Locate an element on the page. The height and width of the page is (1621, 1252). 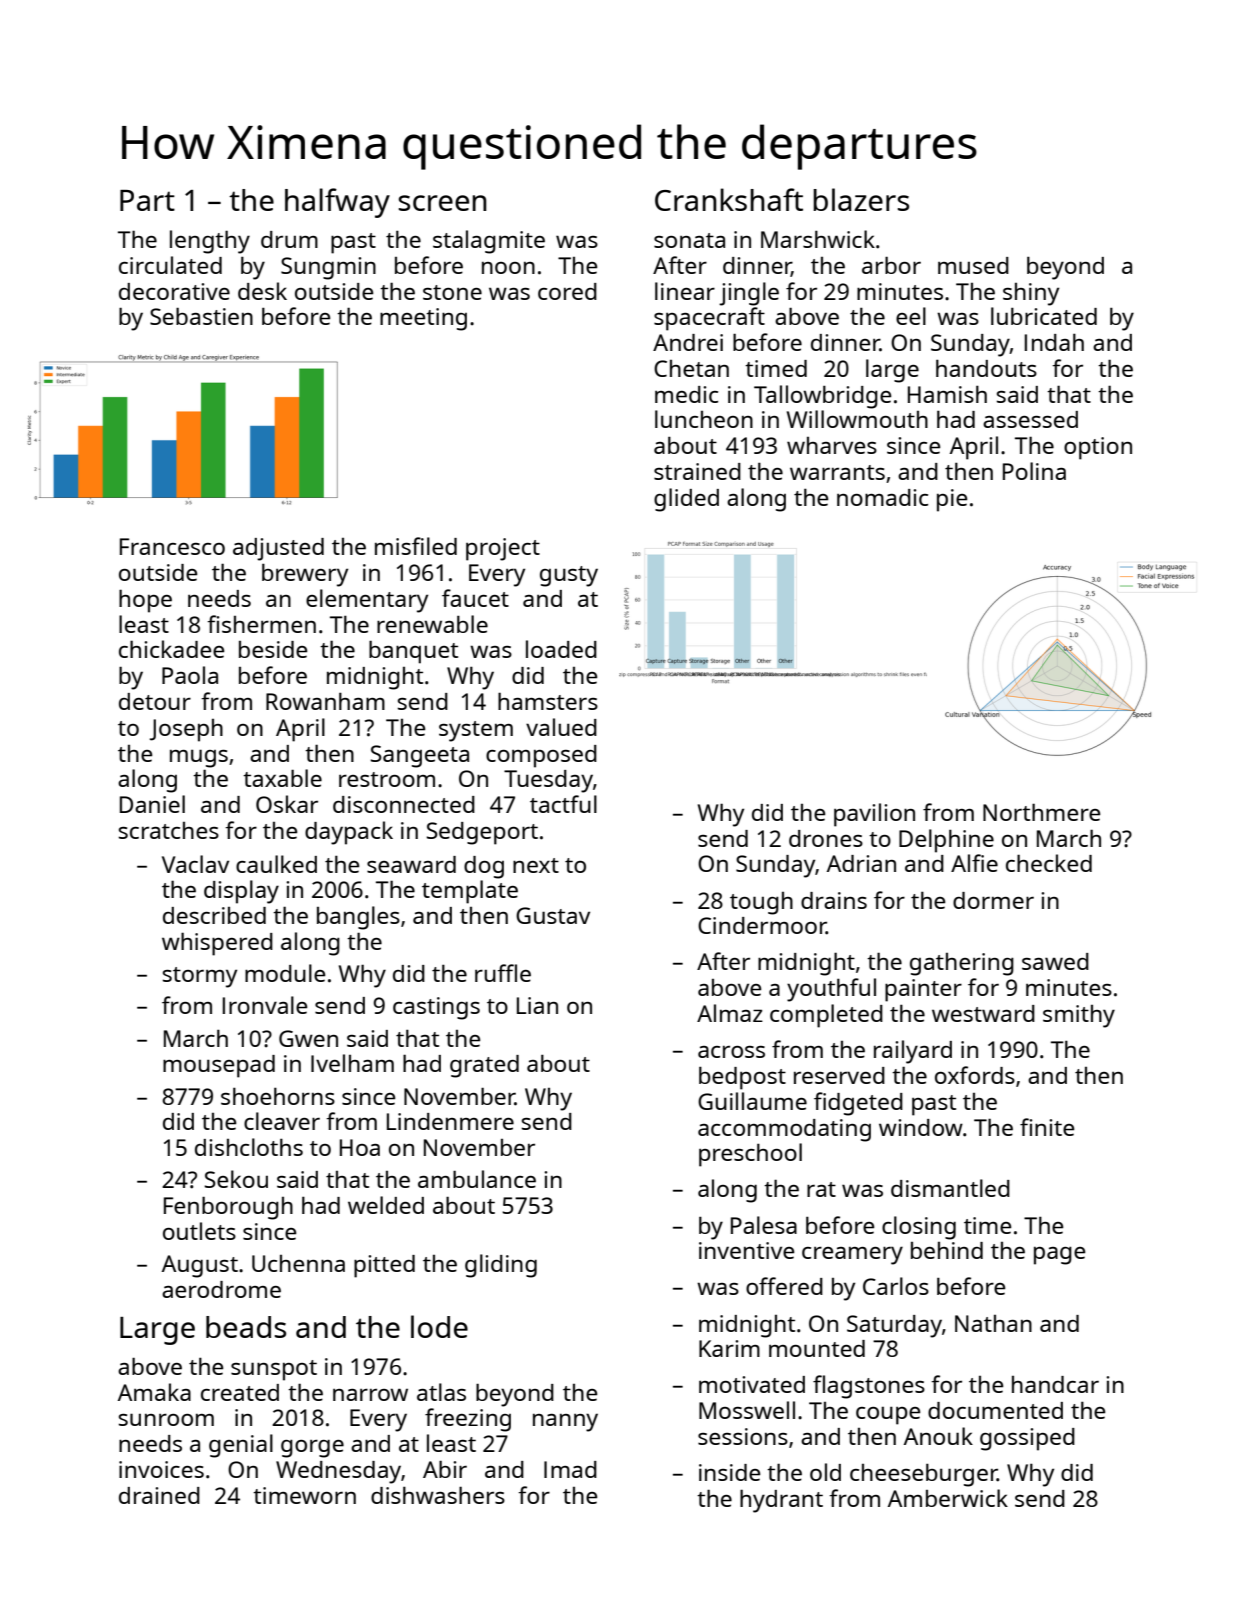
screen is located at coordinates (443, 203).
